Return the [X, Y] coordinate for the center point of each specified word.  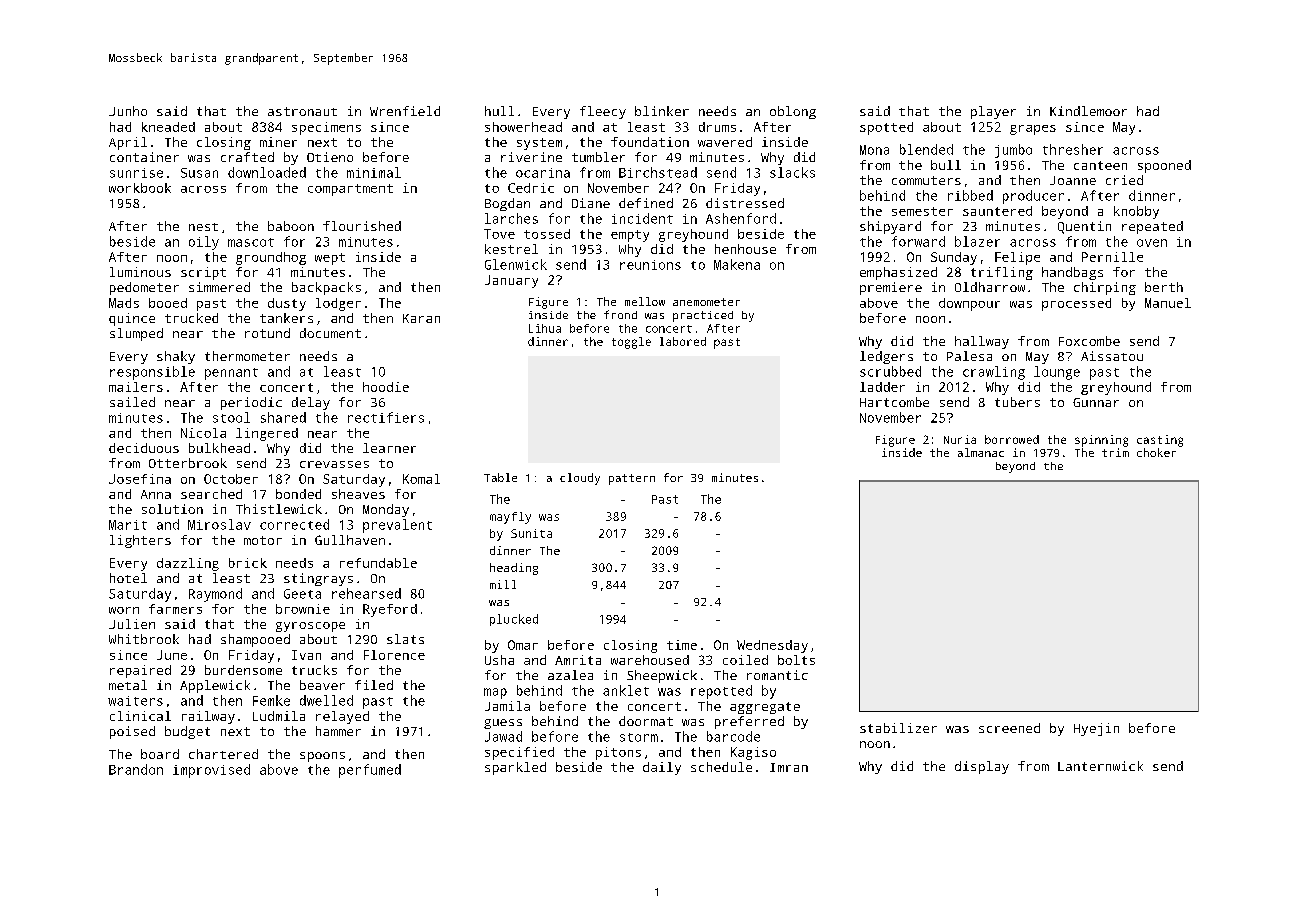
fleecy [603, 112]
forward [918, 241]
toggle [631, 343]
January [511, 281]
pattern [632, 479]
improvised [211, 771]
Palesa [969, 356]
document [330, 333]
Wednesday [772, 646]
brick [248, 563]
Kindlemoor [1088, 111]
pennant [231, 374]
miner [278, 142]
